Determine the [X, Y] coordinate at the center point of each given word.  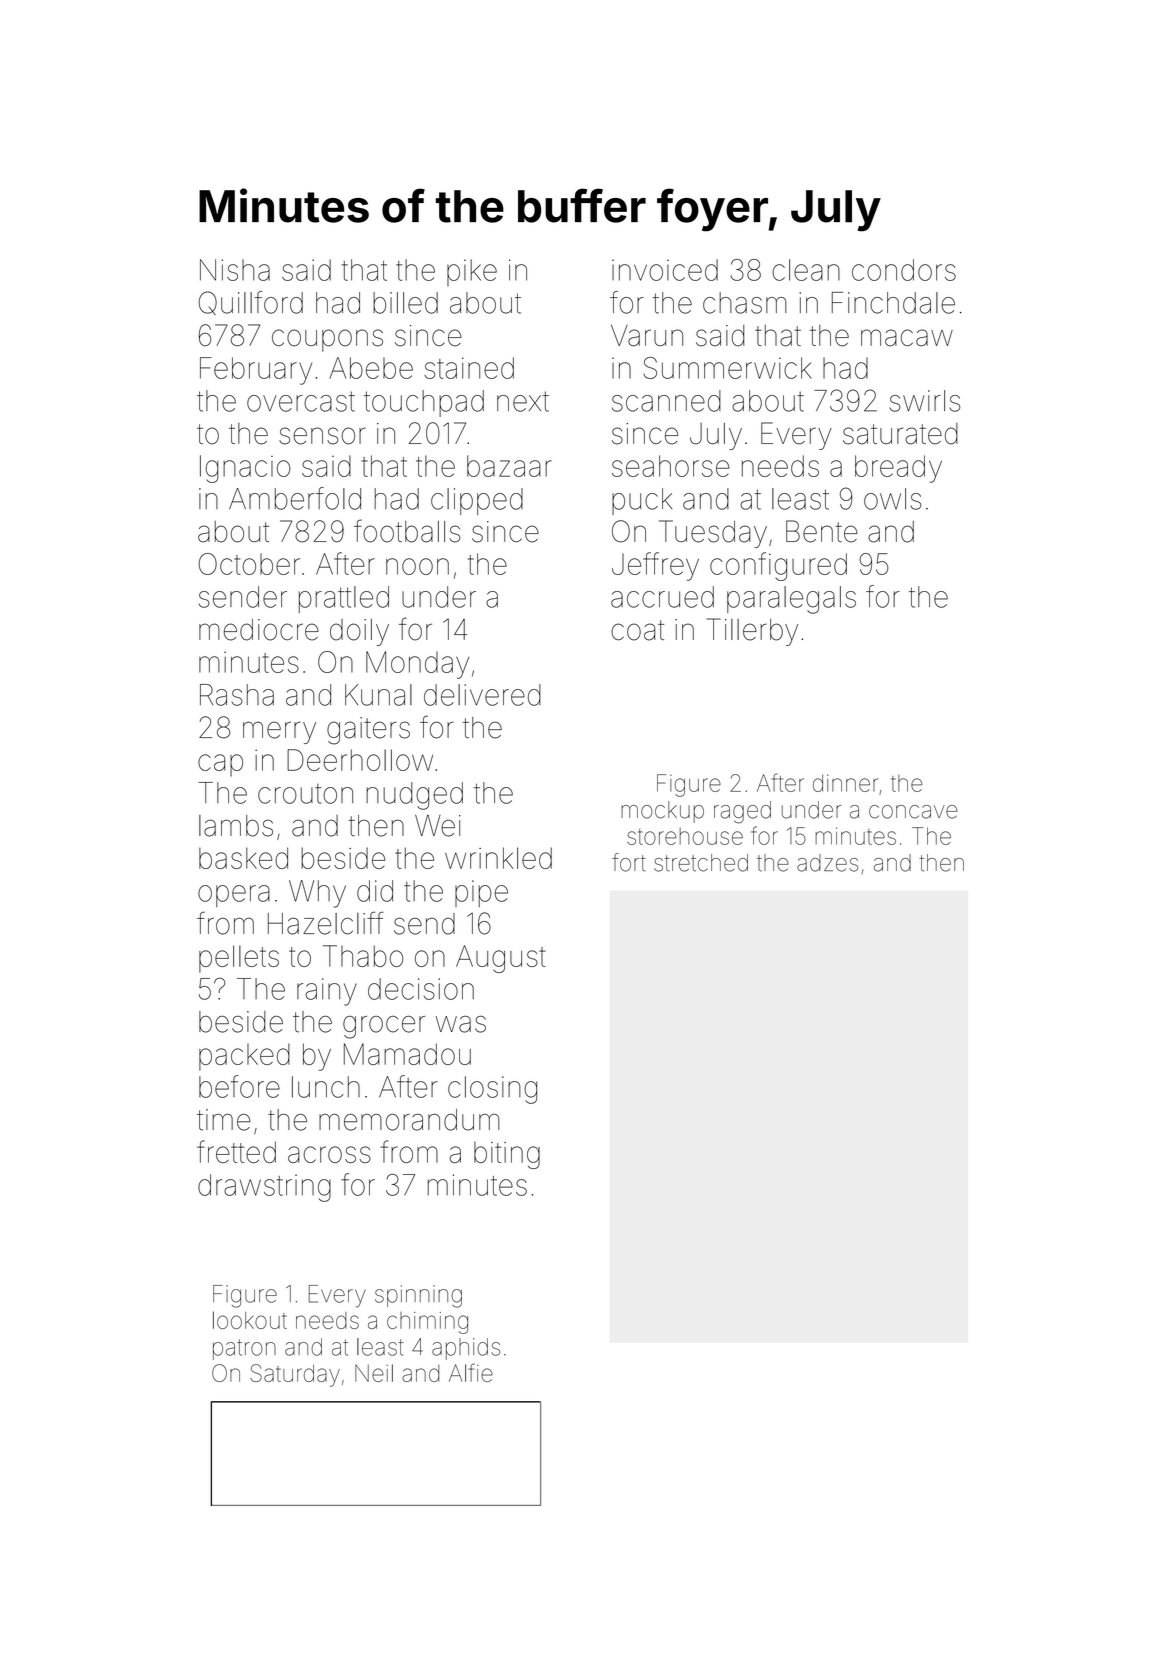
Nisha [235, 270]
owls [892, 499]
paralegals [791, 600]
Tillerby [752, 632]
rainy [327, 992]
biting [507, 1155]
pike [472, 272]
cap [220, 765]
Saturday [295, 1375]
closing [492, 1090]
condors [904, 270]
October [249, 564]
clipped [477, 501]
